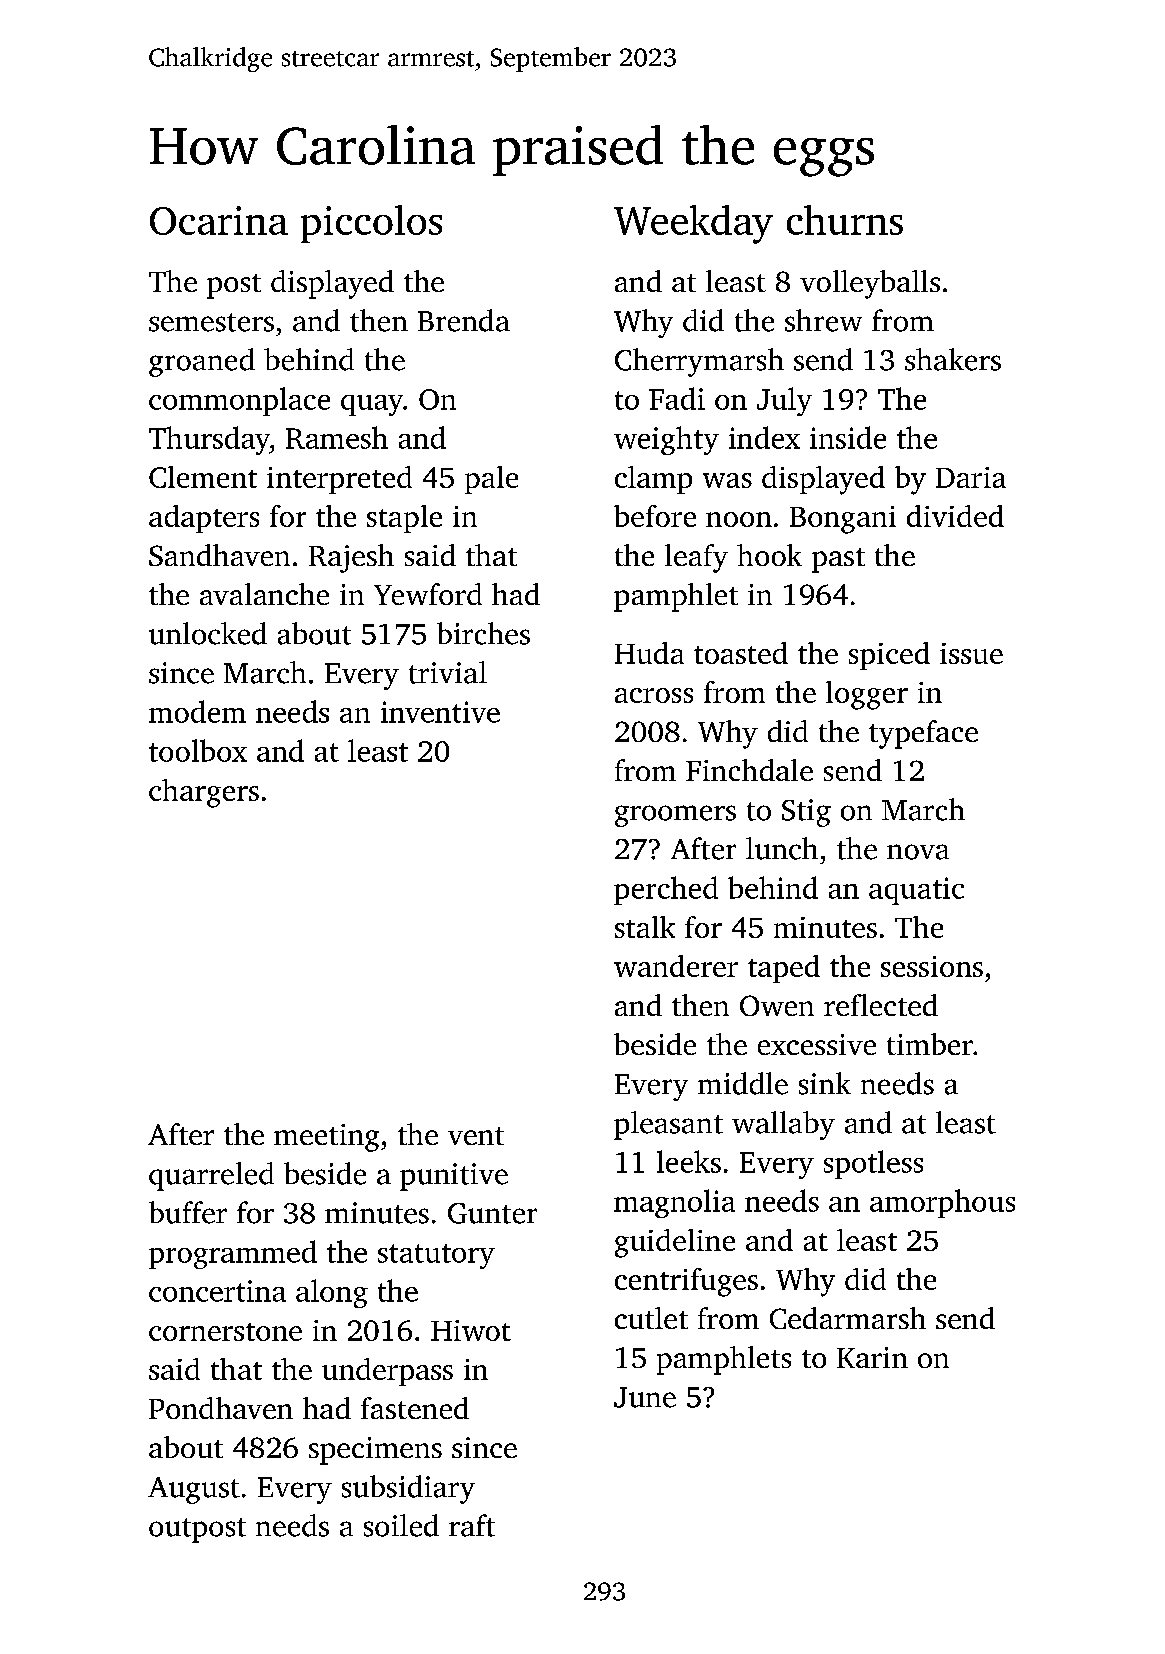  I want to click on leafy, so click(696, 558).
